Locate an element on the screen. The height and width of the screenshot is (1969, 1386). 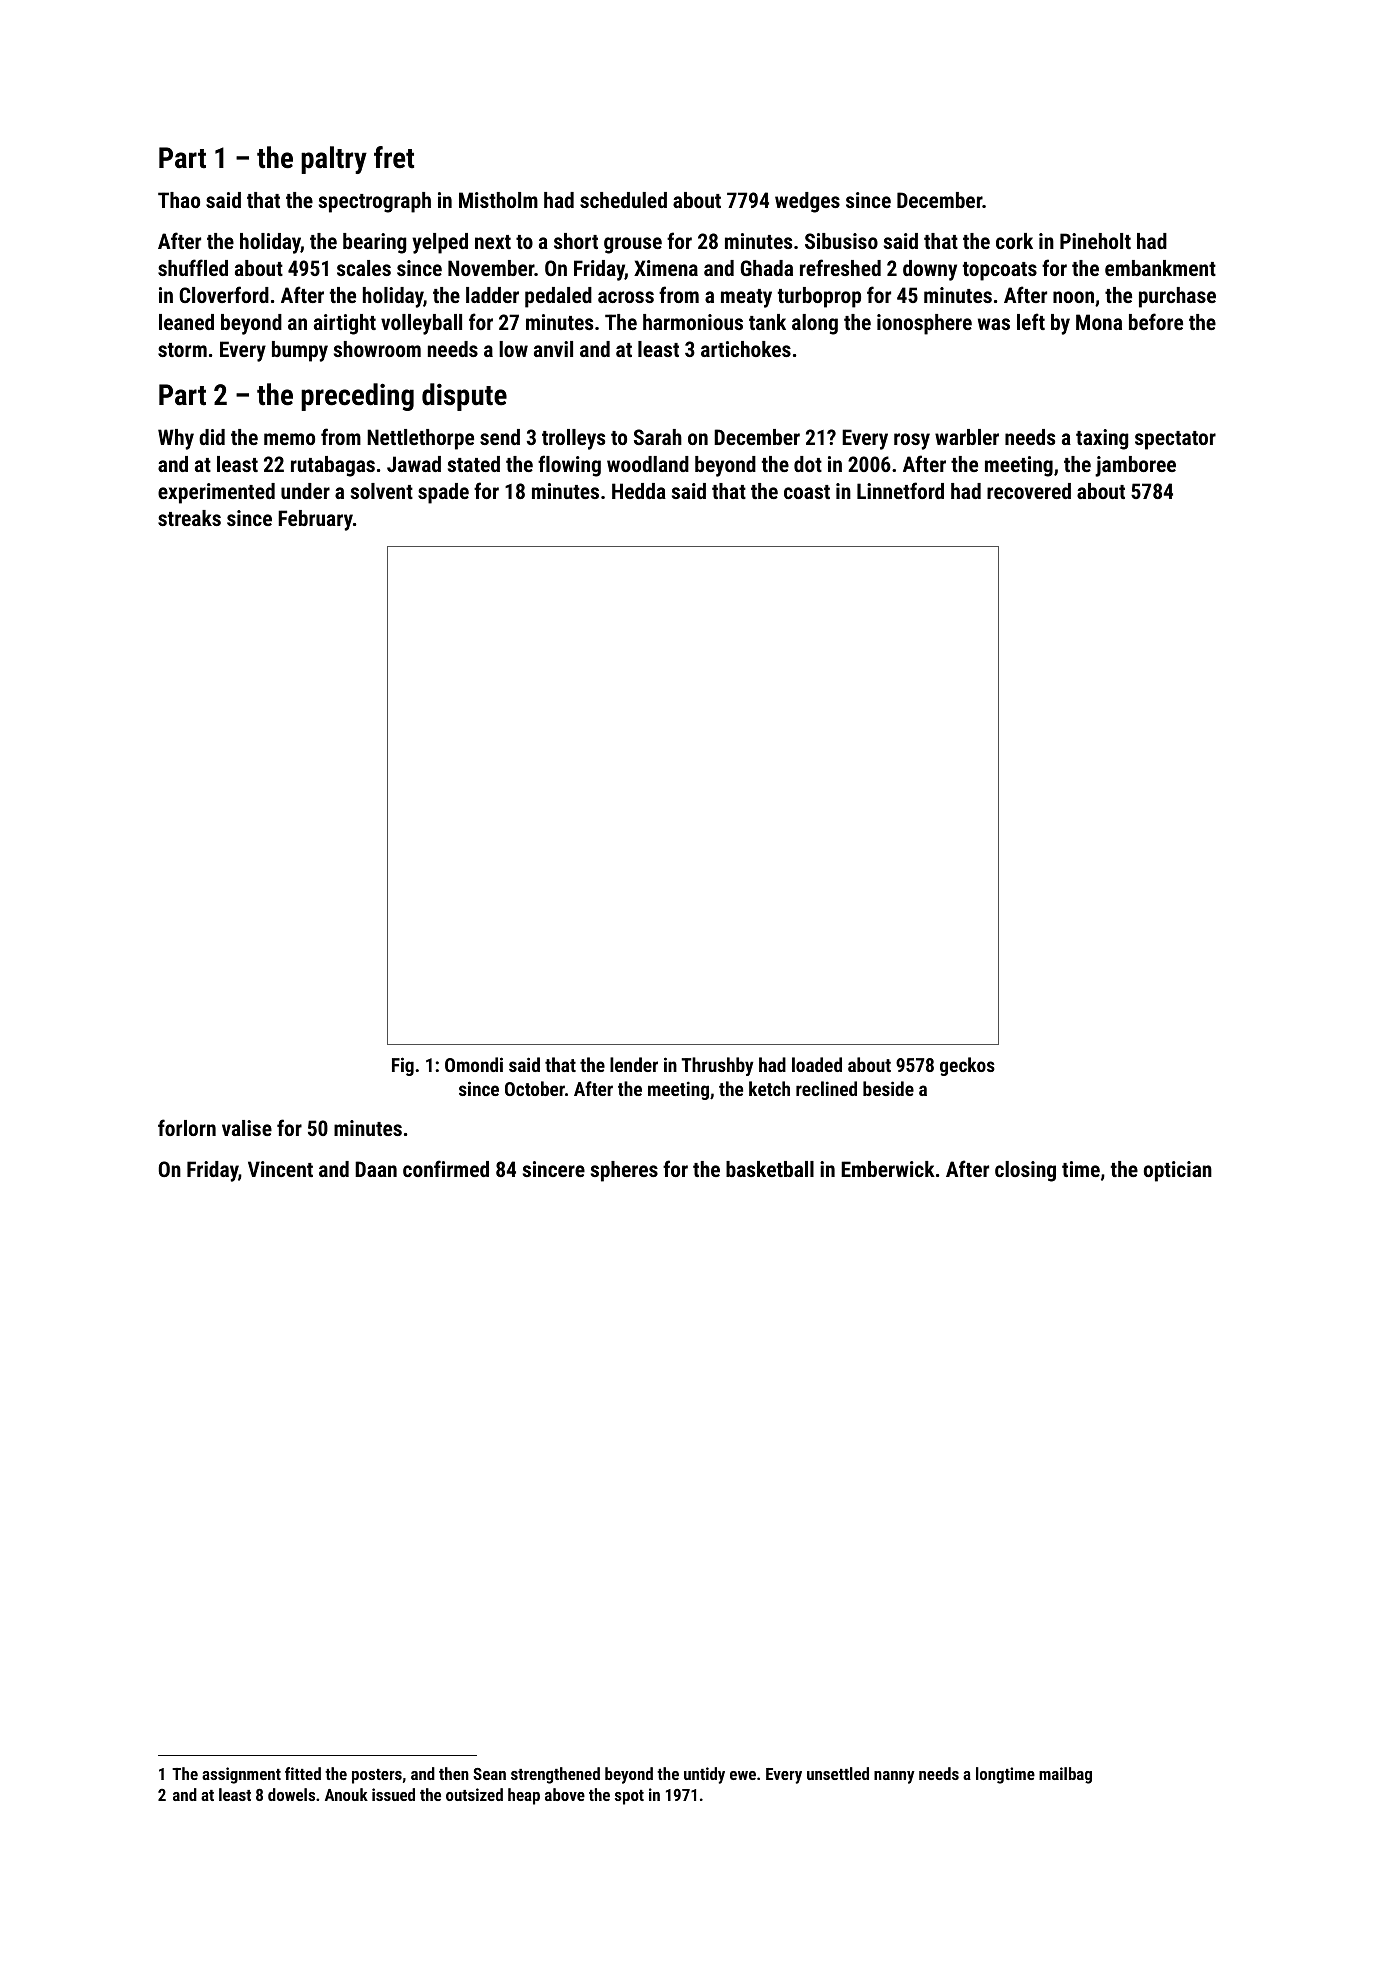
optician is located at coordinates (1178, 1171).
